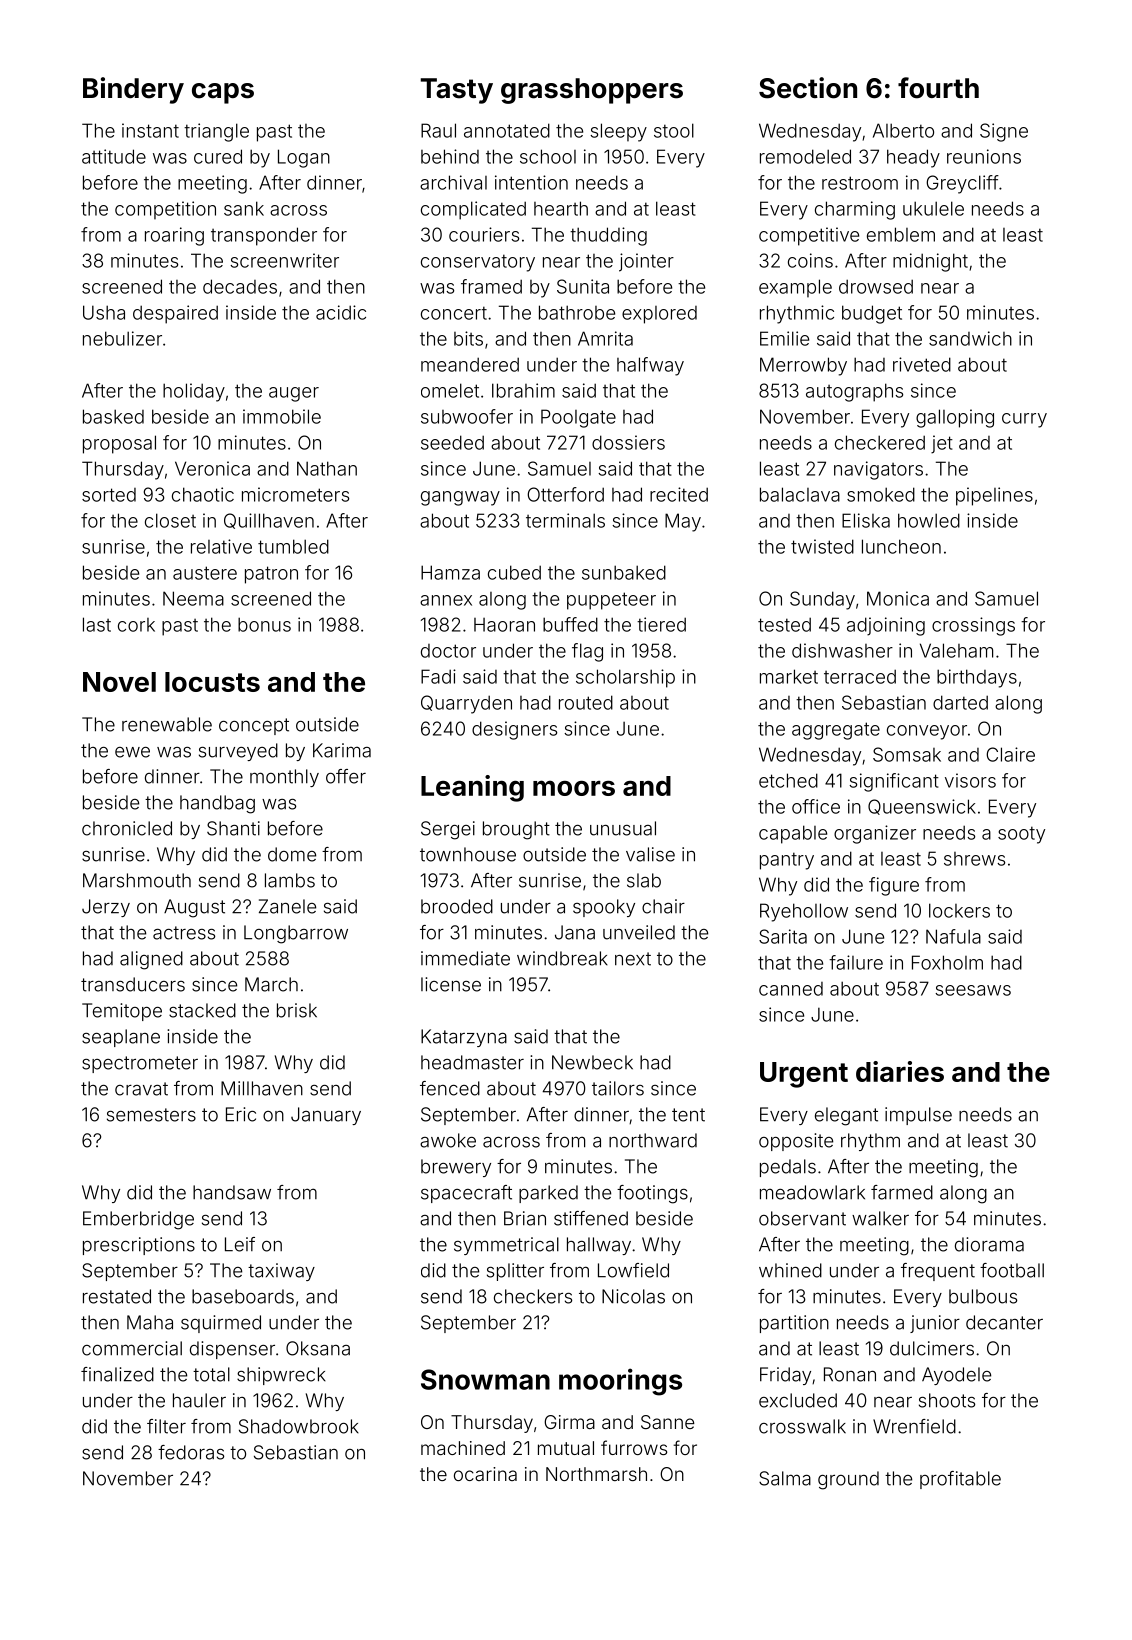 Image resolution: width=1132 pixels, height=1640 pixels. Describe the element at coordinates (973, 990) in the screenshot. I see `seesaws` at that location.
